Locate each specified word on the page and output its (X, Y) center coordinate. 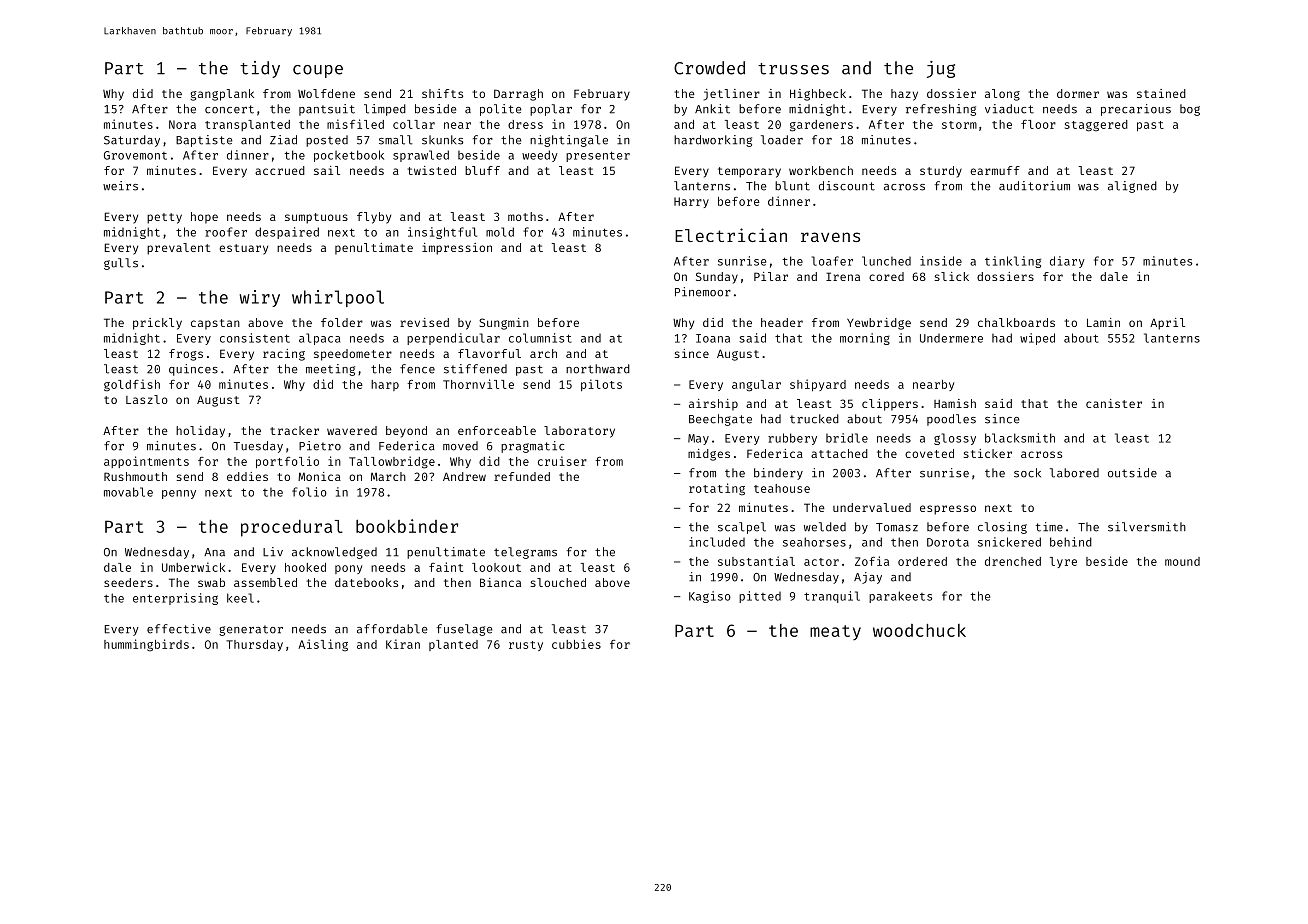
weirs (120, 186)
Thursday (254, 645)
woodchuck (919, 630)
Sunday (717, 278)
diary (1067, 262)
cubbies (576, 644)
